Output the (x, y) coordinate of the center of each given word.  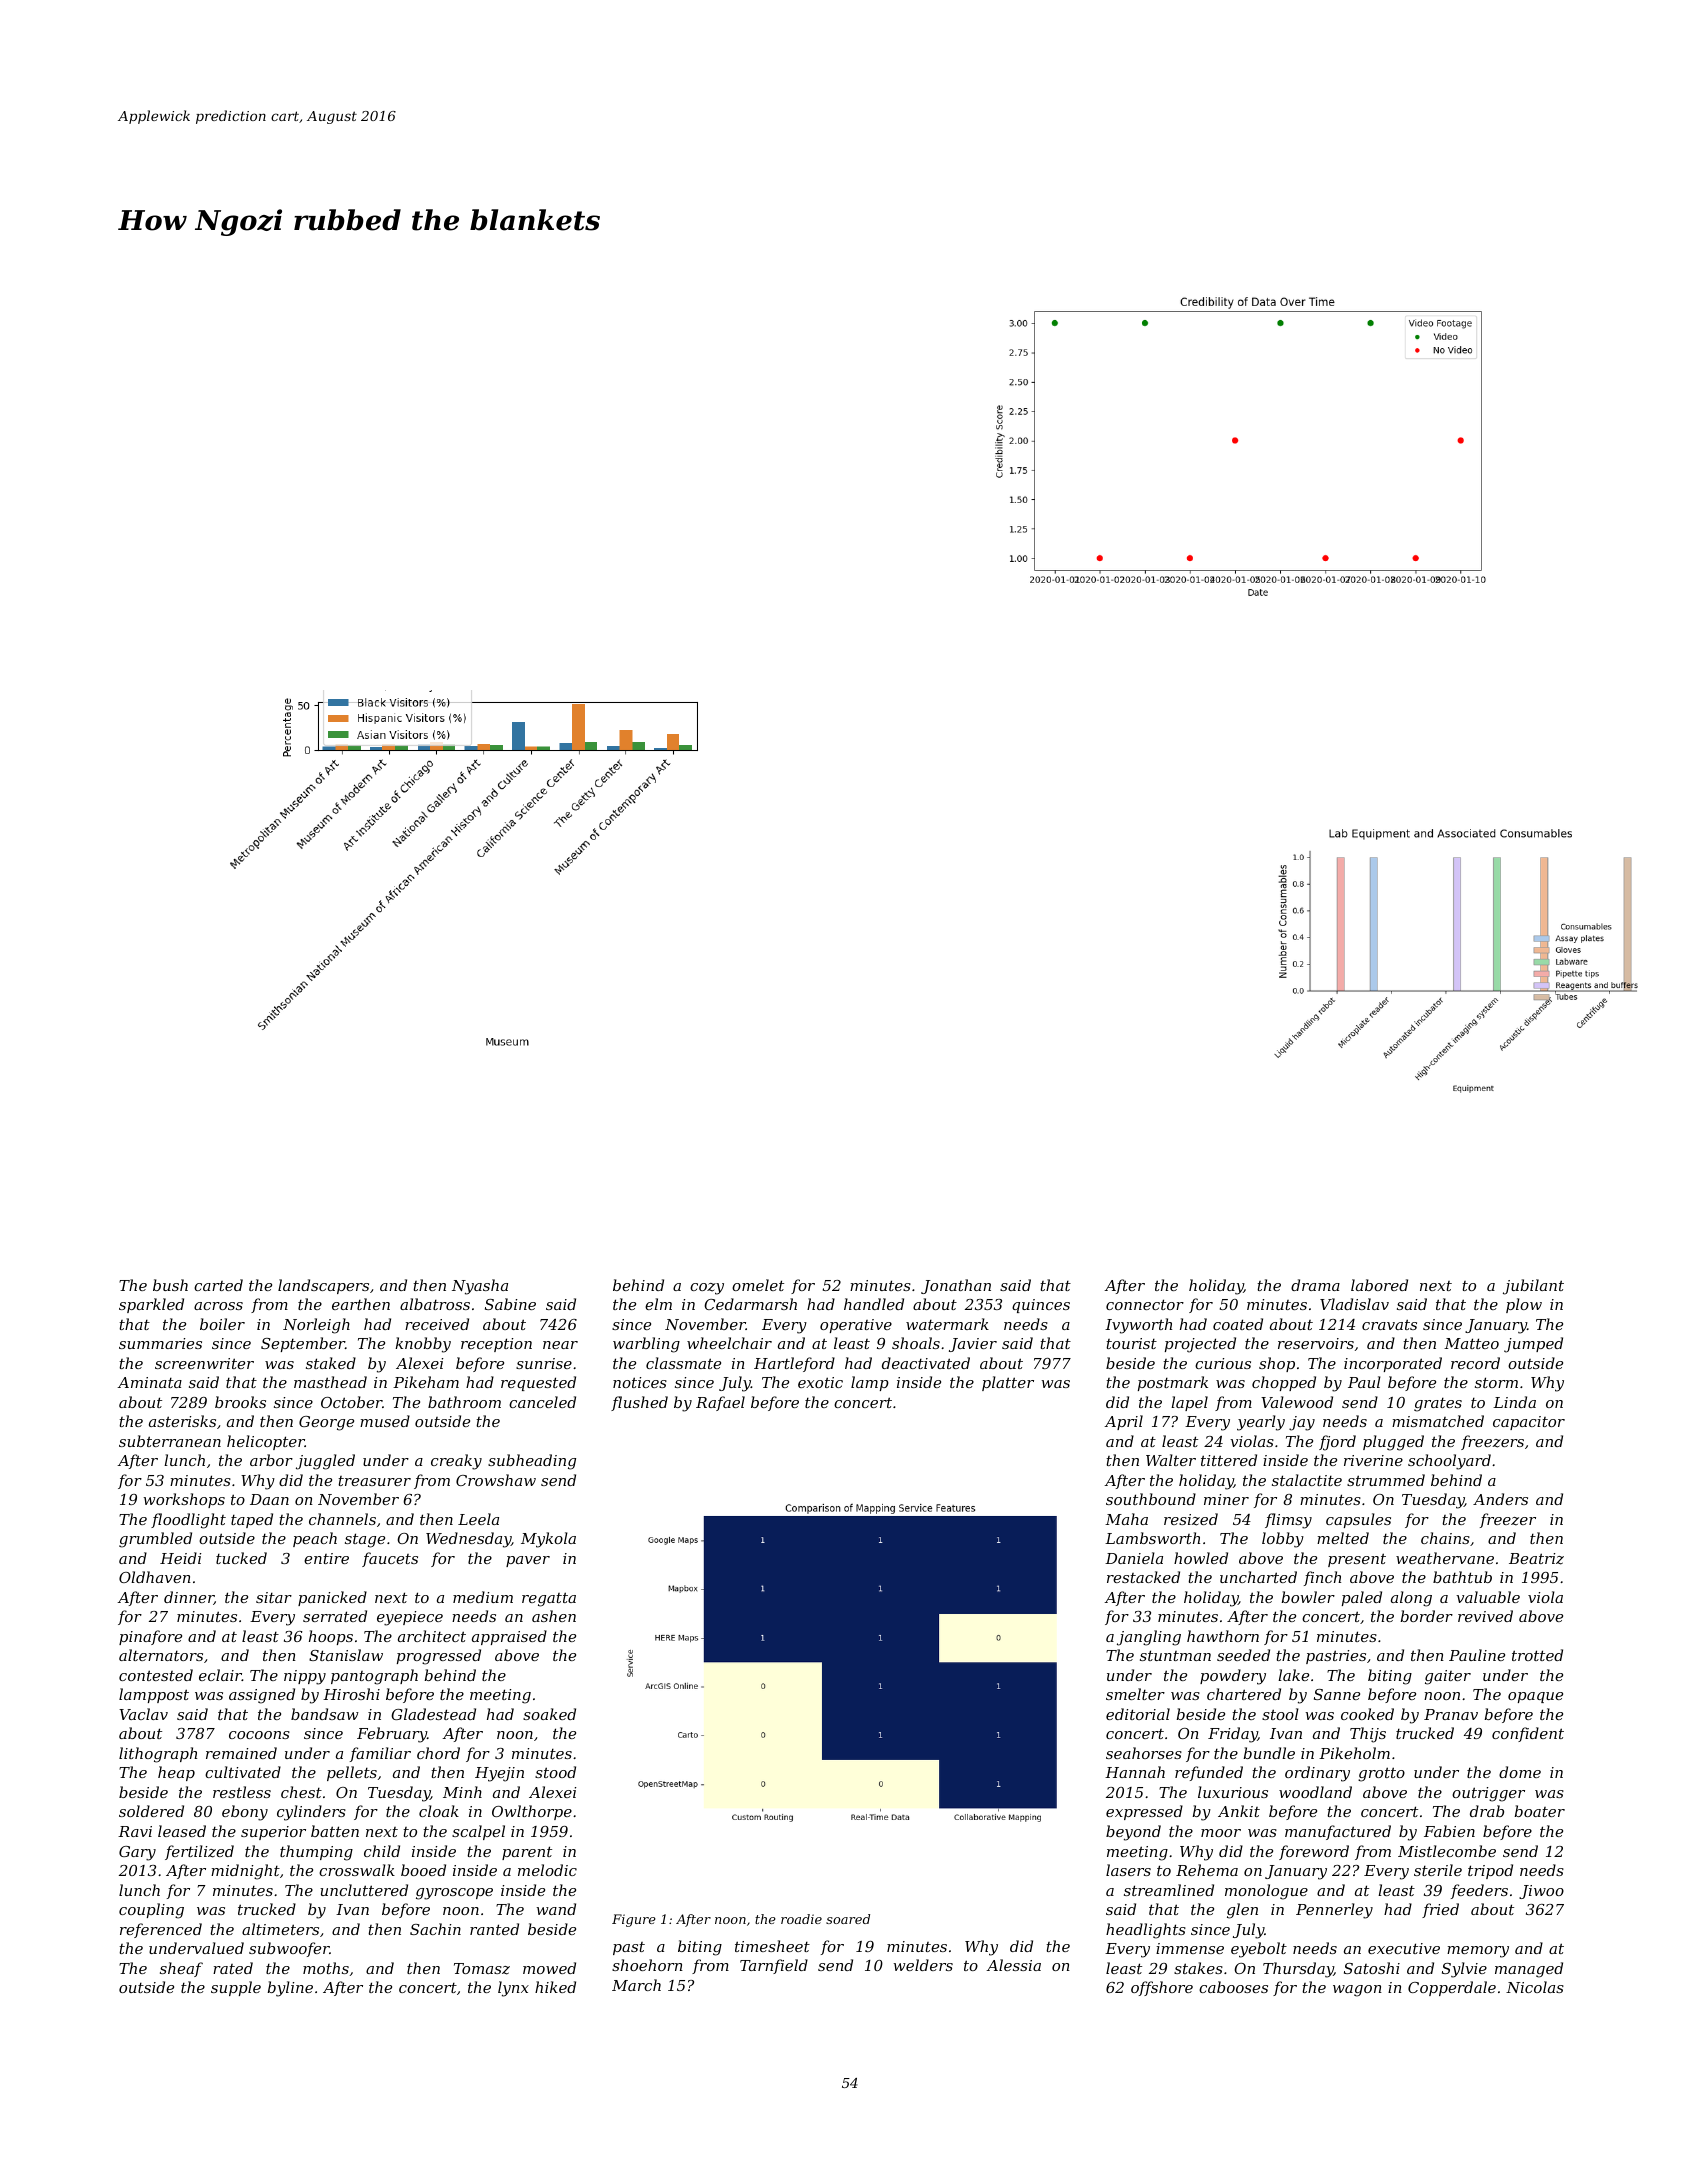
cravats (1389, 1324)
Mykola (548, 1540)
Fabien (1449, 1831)
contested (156, 1675)
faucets (390, 1559)
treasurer (374, 1481)
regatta (549, 1599)
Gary (137, 1853)
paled (1362, 1598)
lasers (1128, 1870)
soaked (549, 1714)
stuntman (1175, 1655)
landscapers (323, 1286)
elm (658, 1304)
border (1426, 1616)
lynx (513, 1989)
